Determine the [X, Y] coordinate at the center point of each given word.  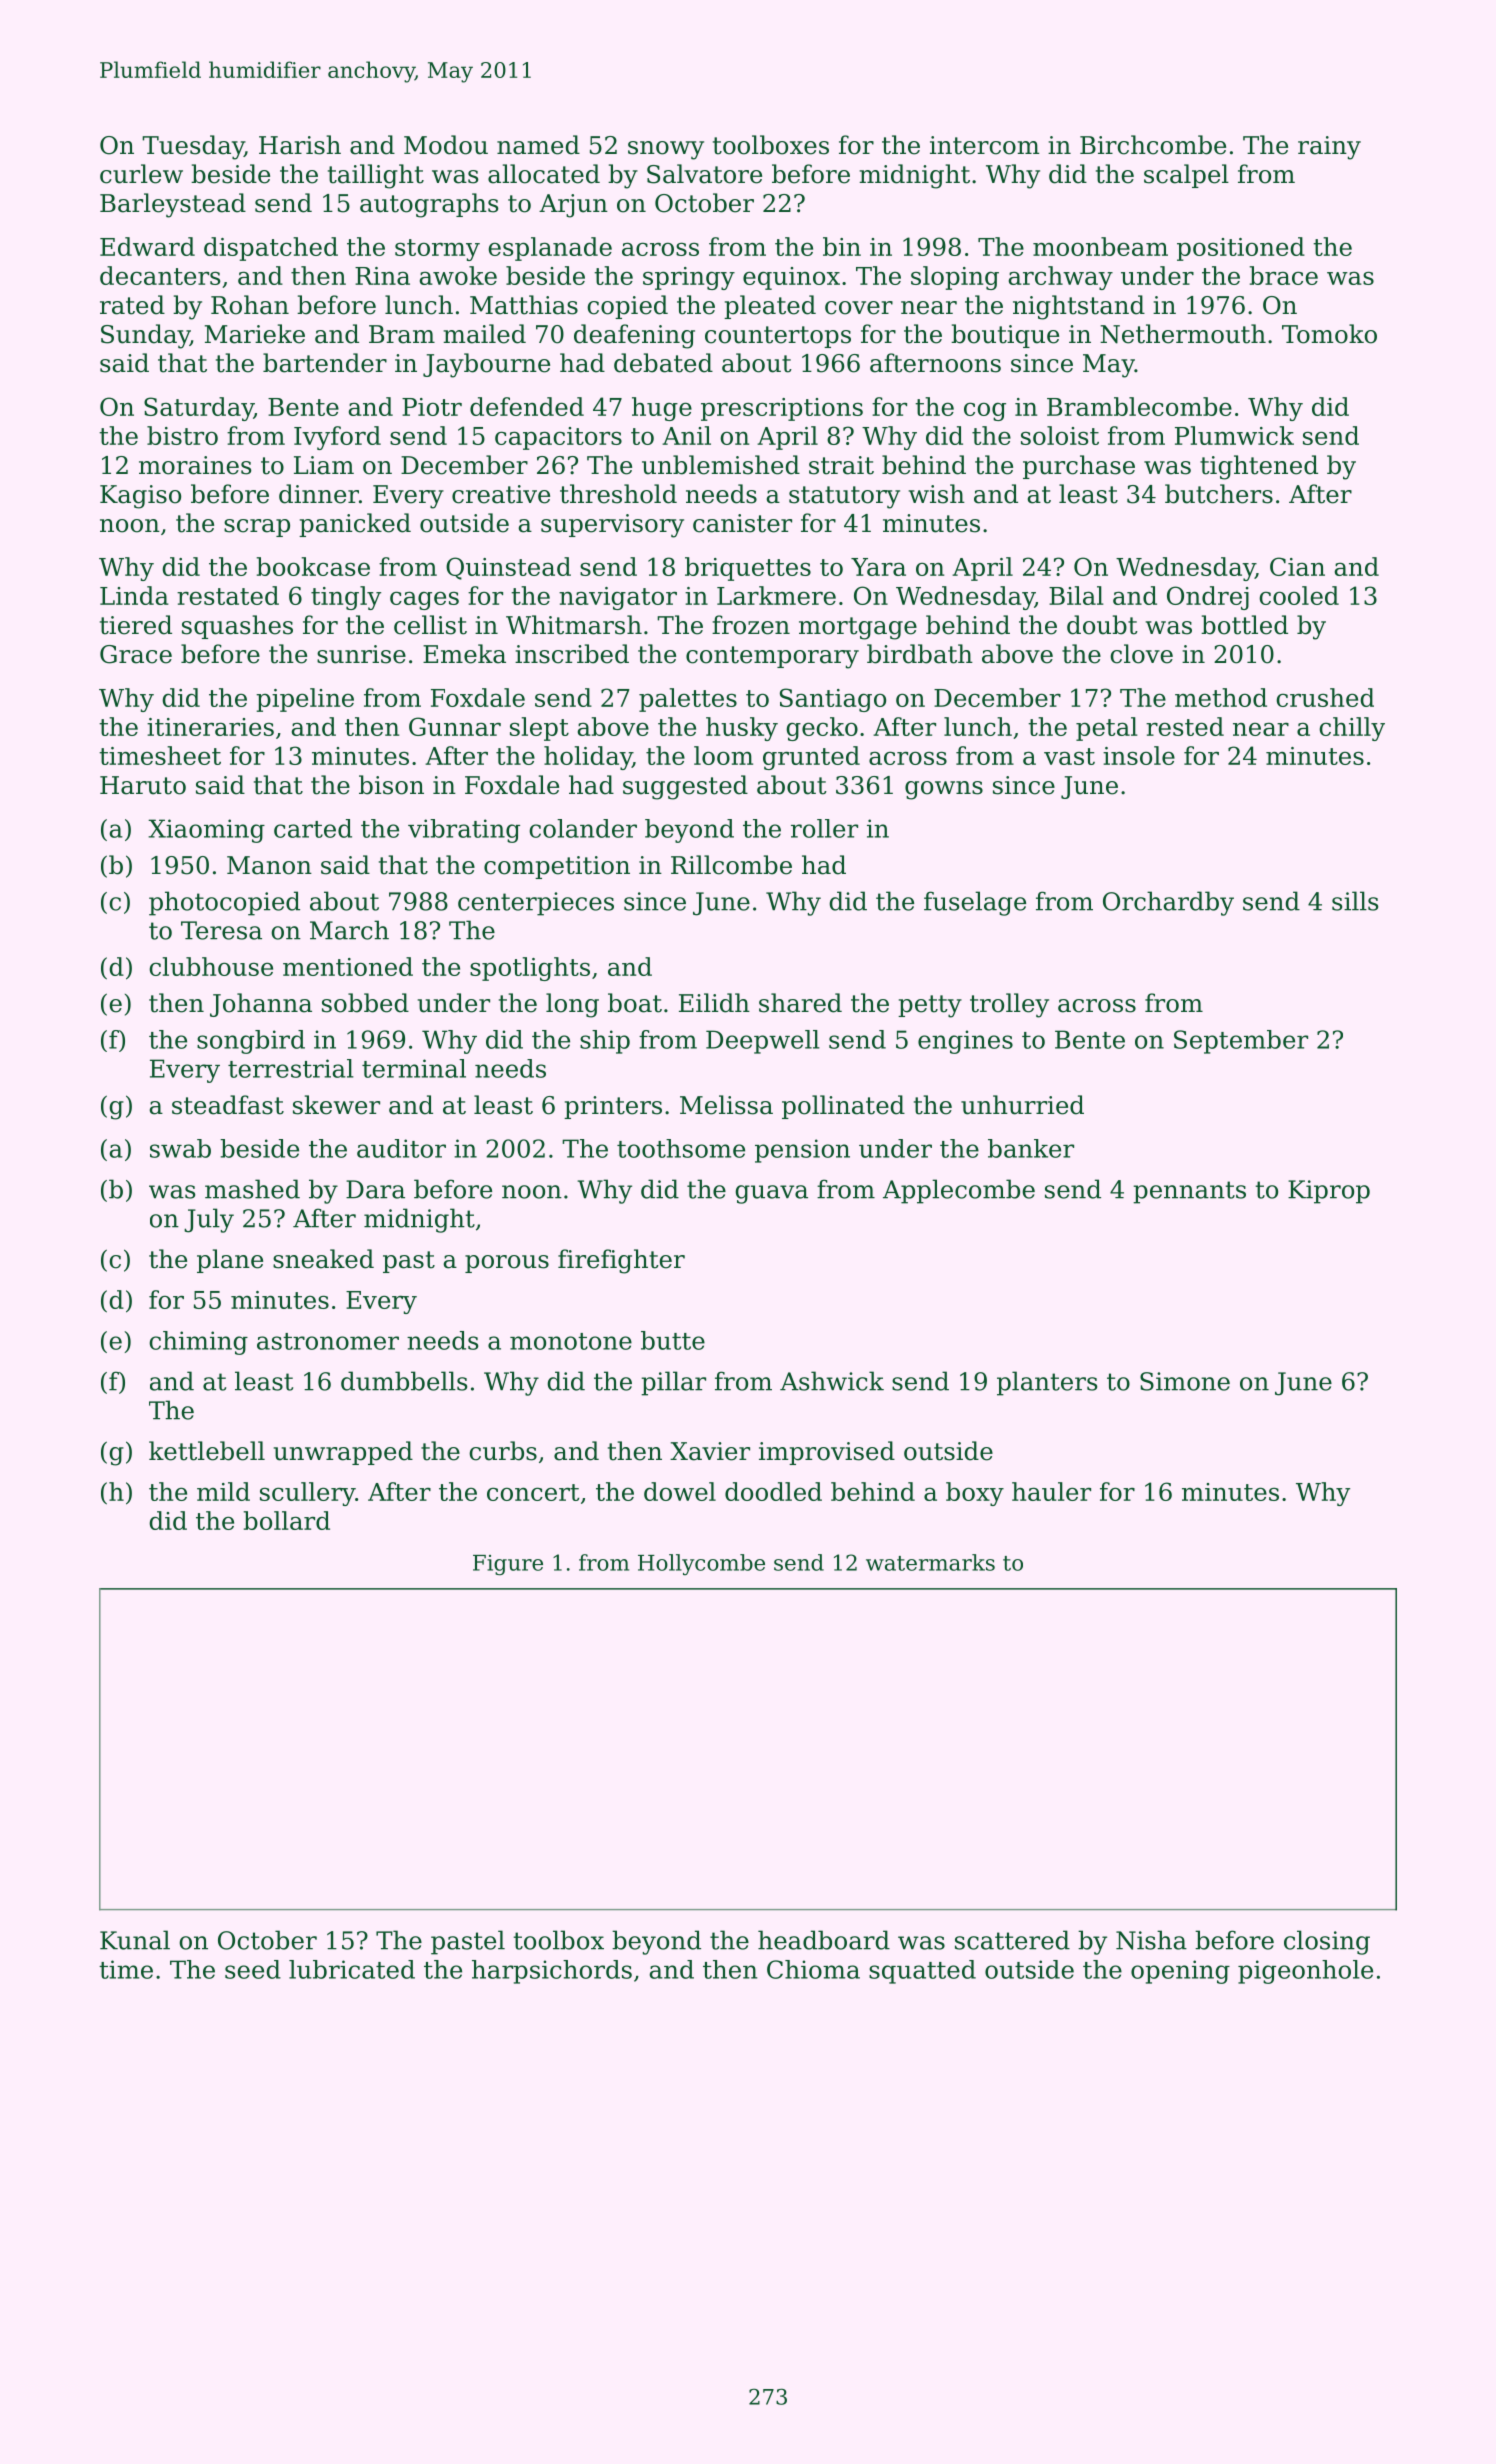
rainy [1329, 148]
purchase [1079, 467]
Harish [300, 145]
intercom [985, 145]
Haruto [143, 785]
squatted [922, 1972]
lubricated [352, 1969]
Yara [878, 567]
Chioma [813, 1969]
